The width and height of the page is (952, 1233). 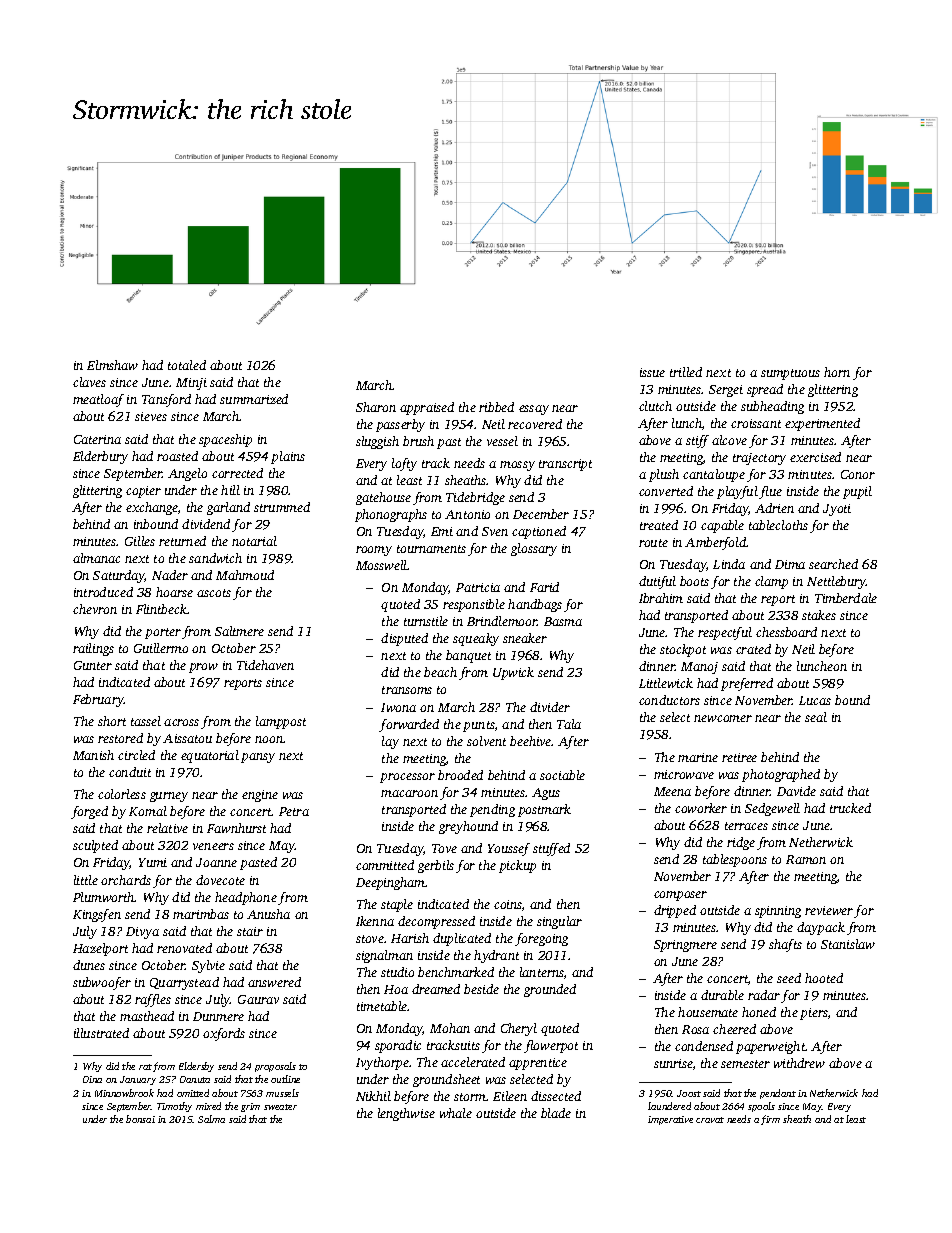 I want to click on lamppost, so click(x=281, y=722).
